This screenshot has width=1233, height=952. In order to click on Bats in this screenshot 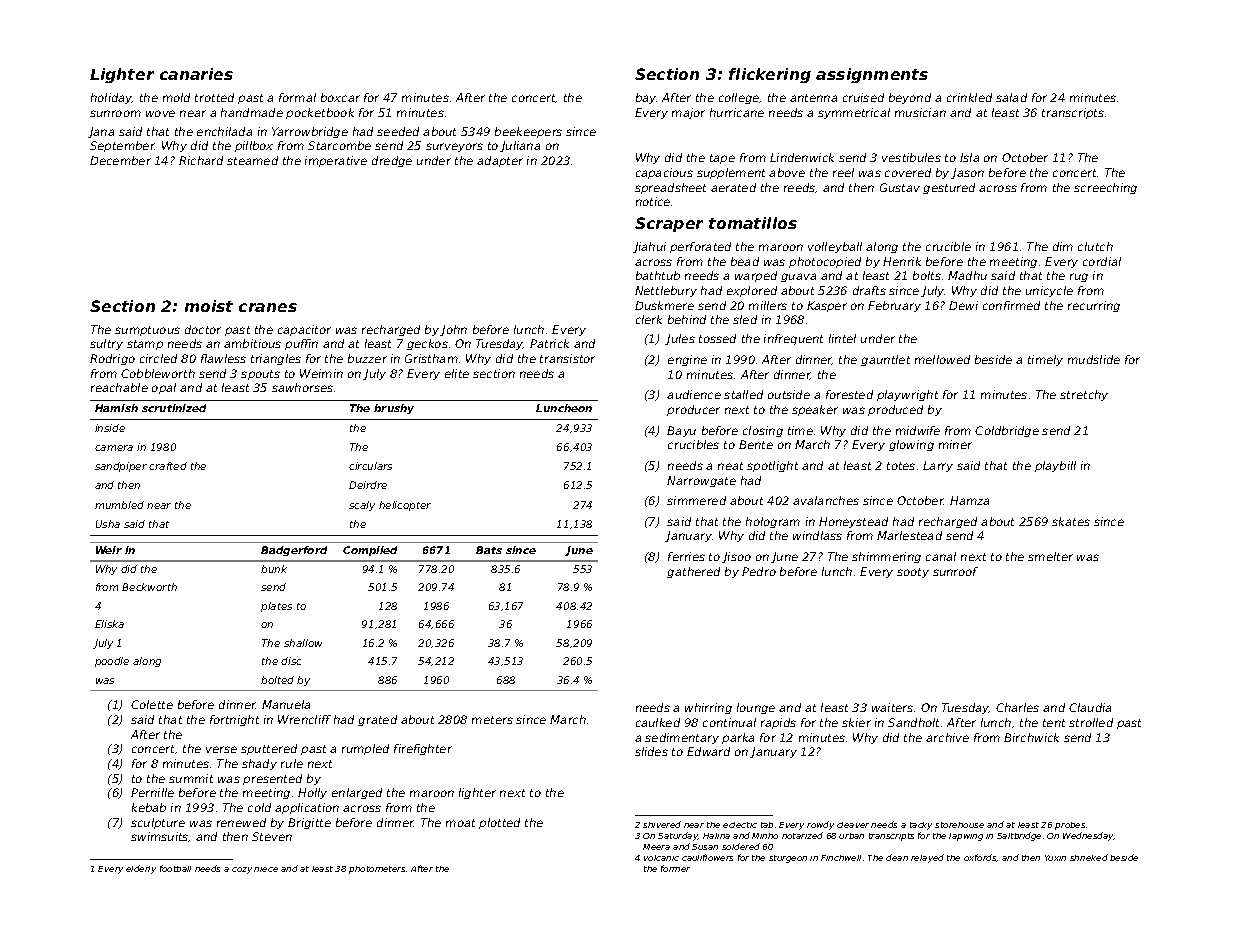, I will do `click(489, 550)`.
